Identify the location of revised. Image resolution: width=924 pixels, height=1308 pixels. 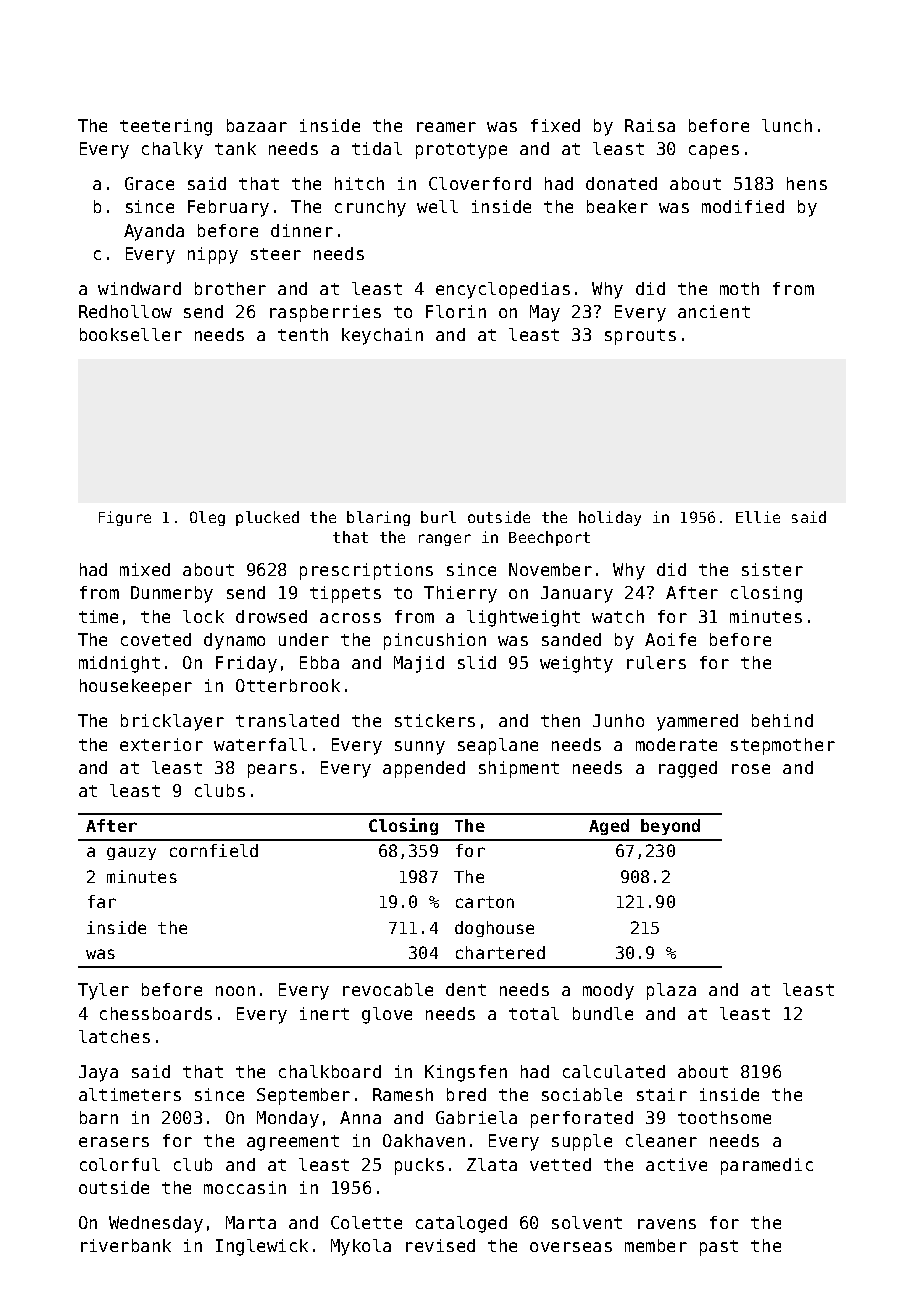
(440, 1245).
